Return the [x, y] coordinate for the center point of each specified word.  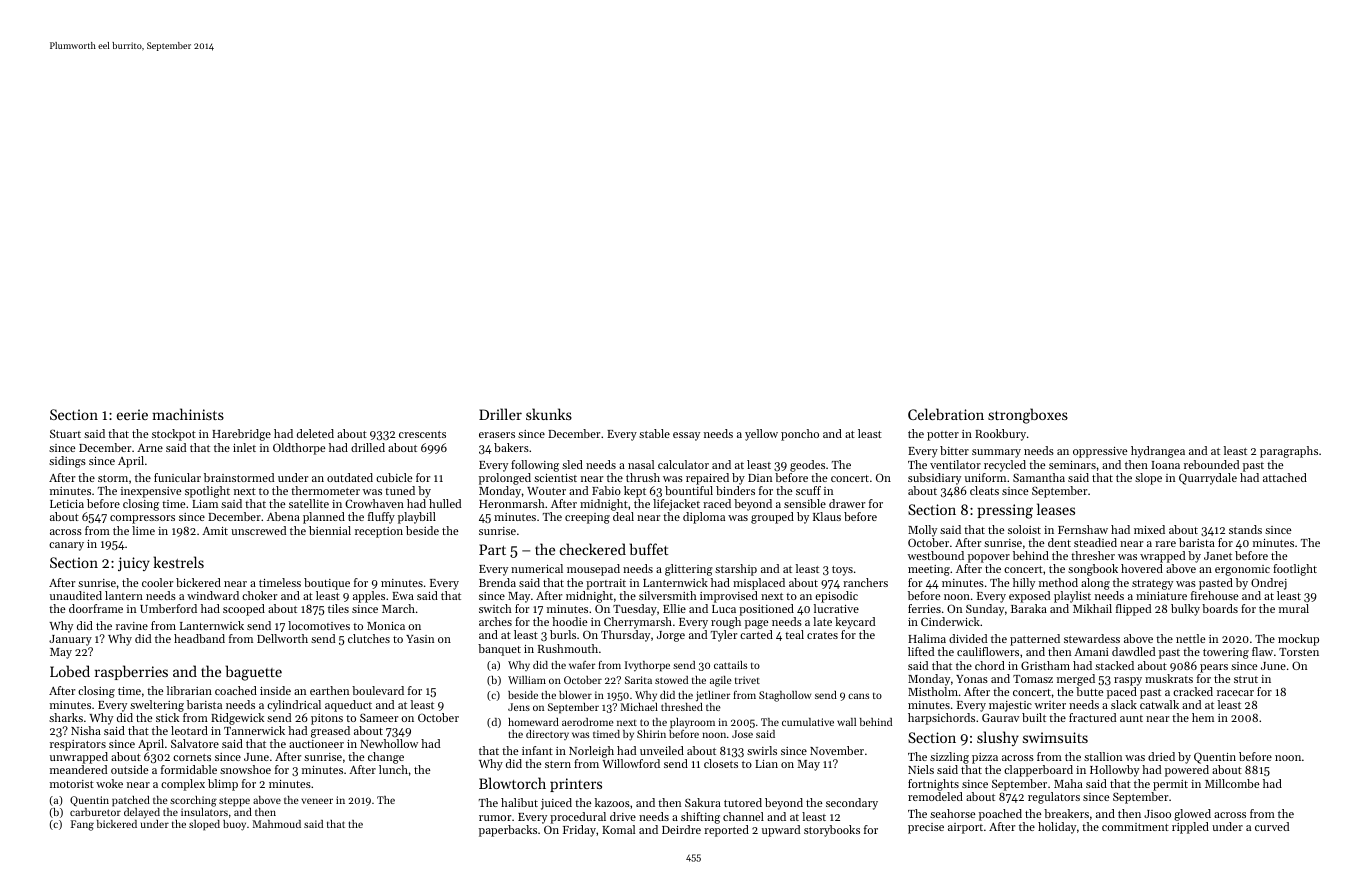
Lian [766, 764]
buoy [234, 825]
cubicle [394, 477]
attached [1285, 477]
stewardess [1092, 638]
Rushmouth [568, 648]
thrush [643, 477]
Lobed [70, 671]
